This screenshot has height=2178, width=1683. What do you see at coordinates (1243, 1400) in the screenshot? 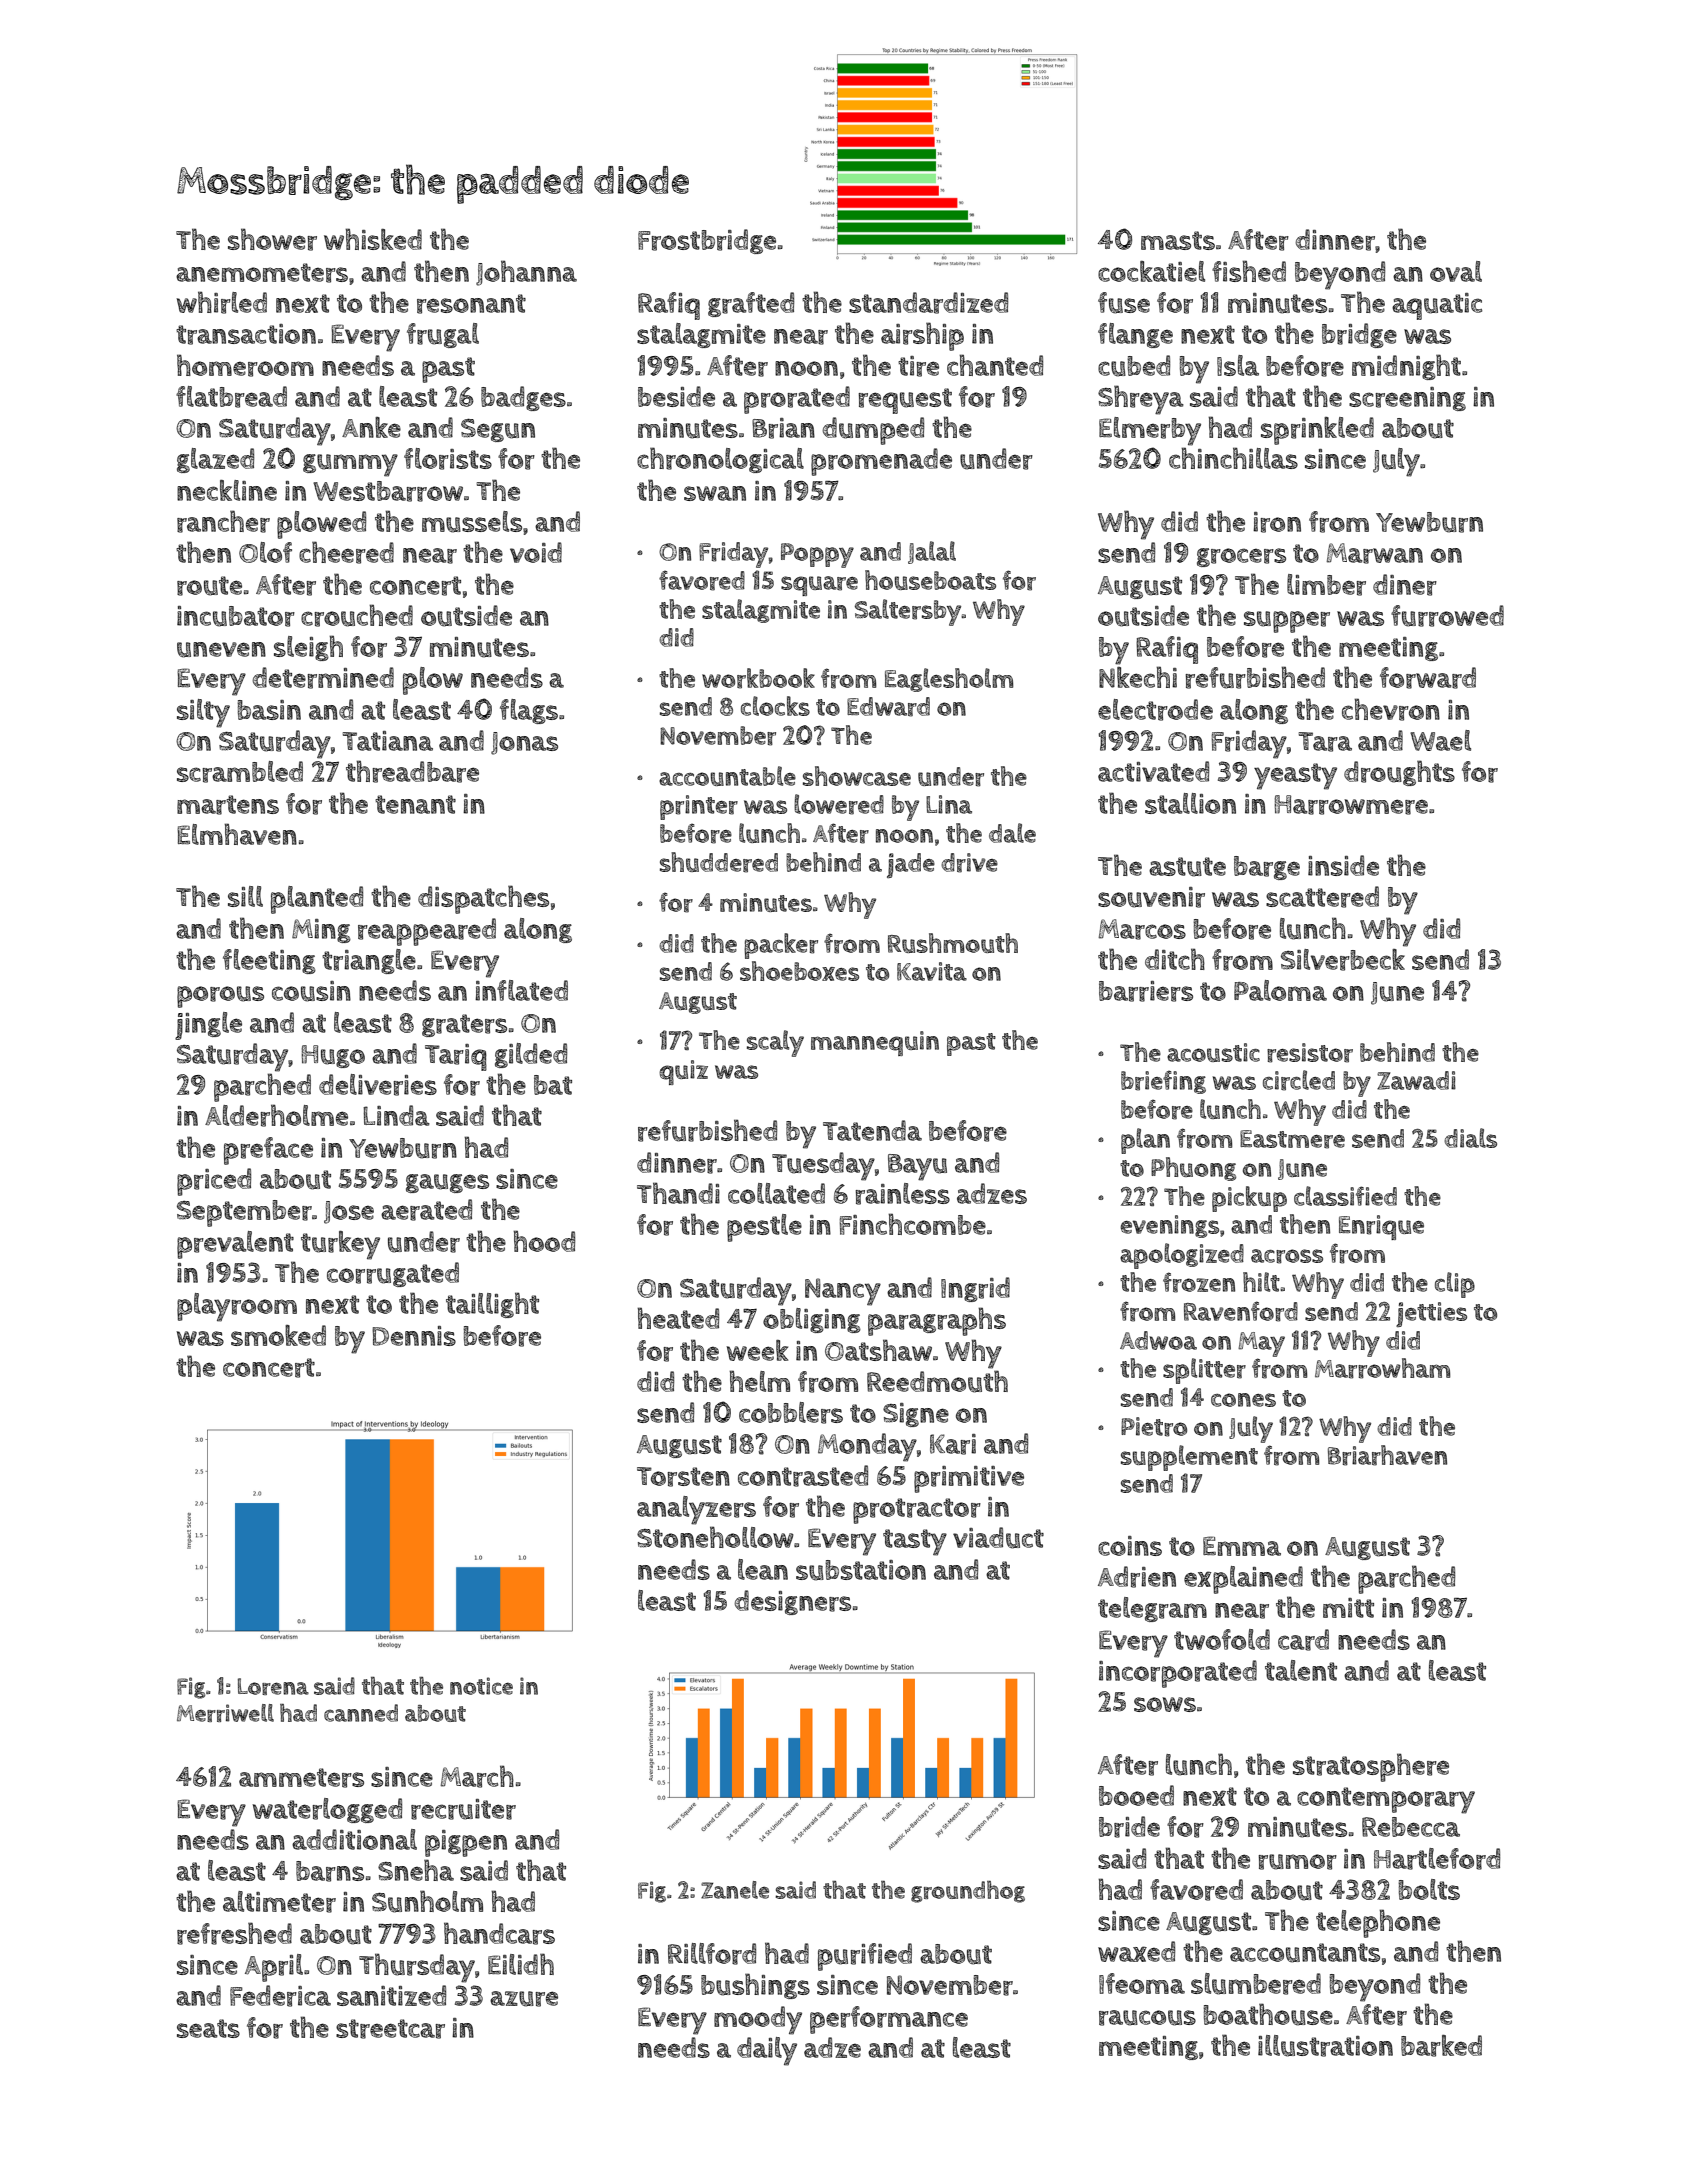
I see `cones` at bounding box center [1243, 1400].
